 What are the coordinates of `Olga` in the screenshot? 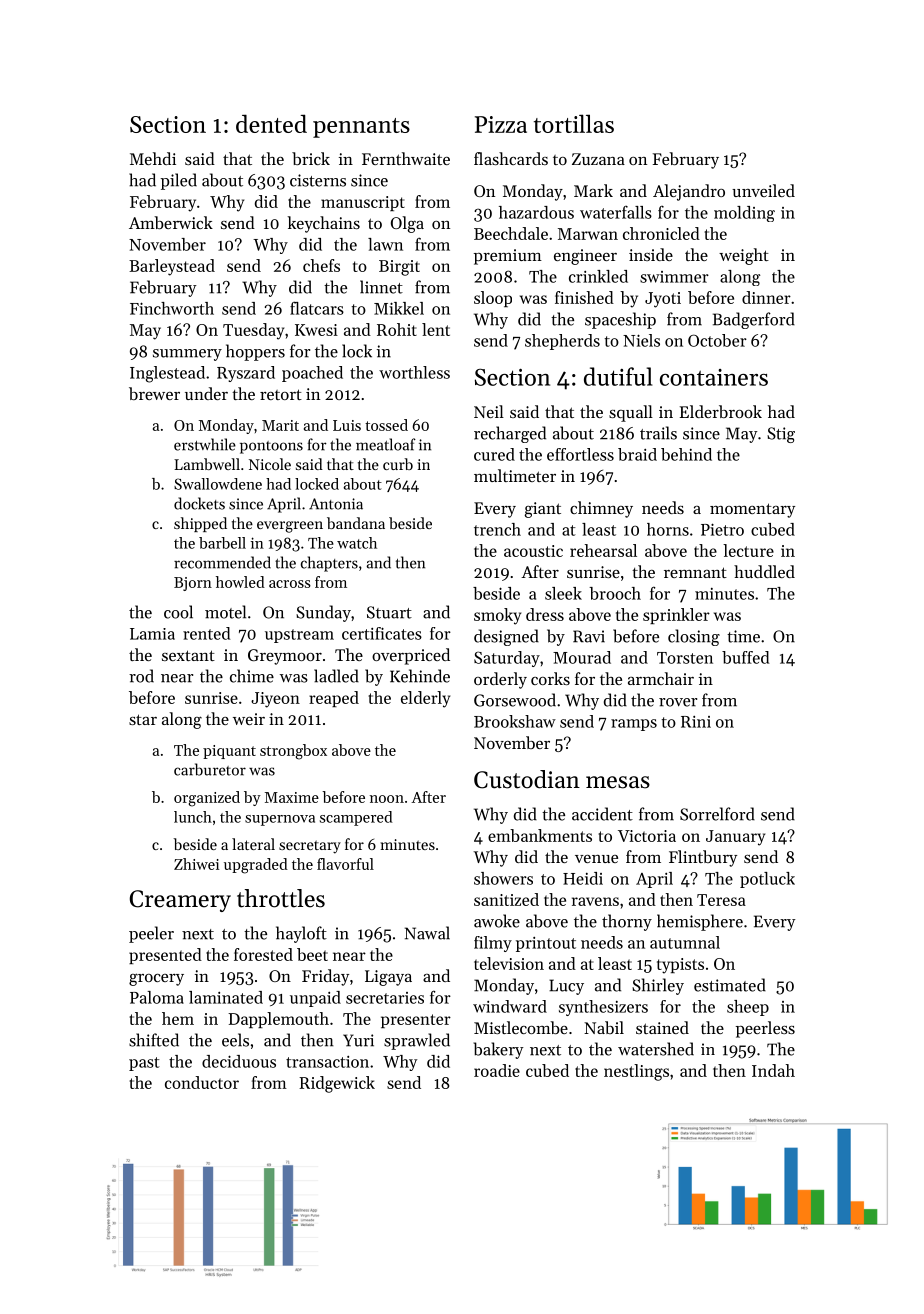 It's located at (407, 224).
